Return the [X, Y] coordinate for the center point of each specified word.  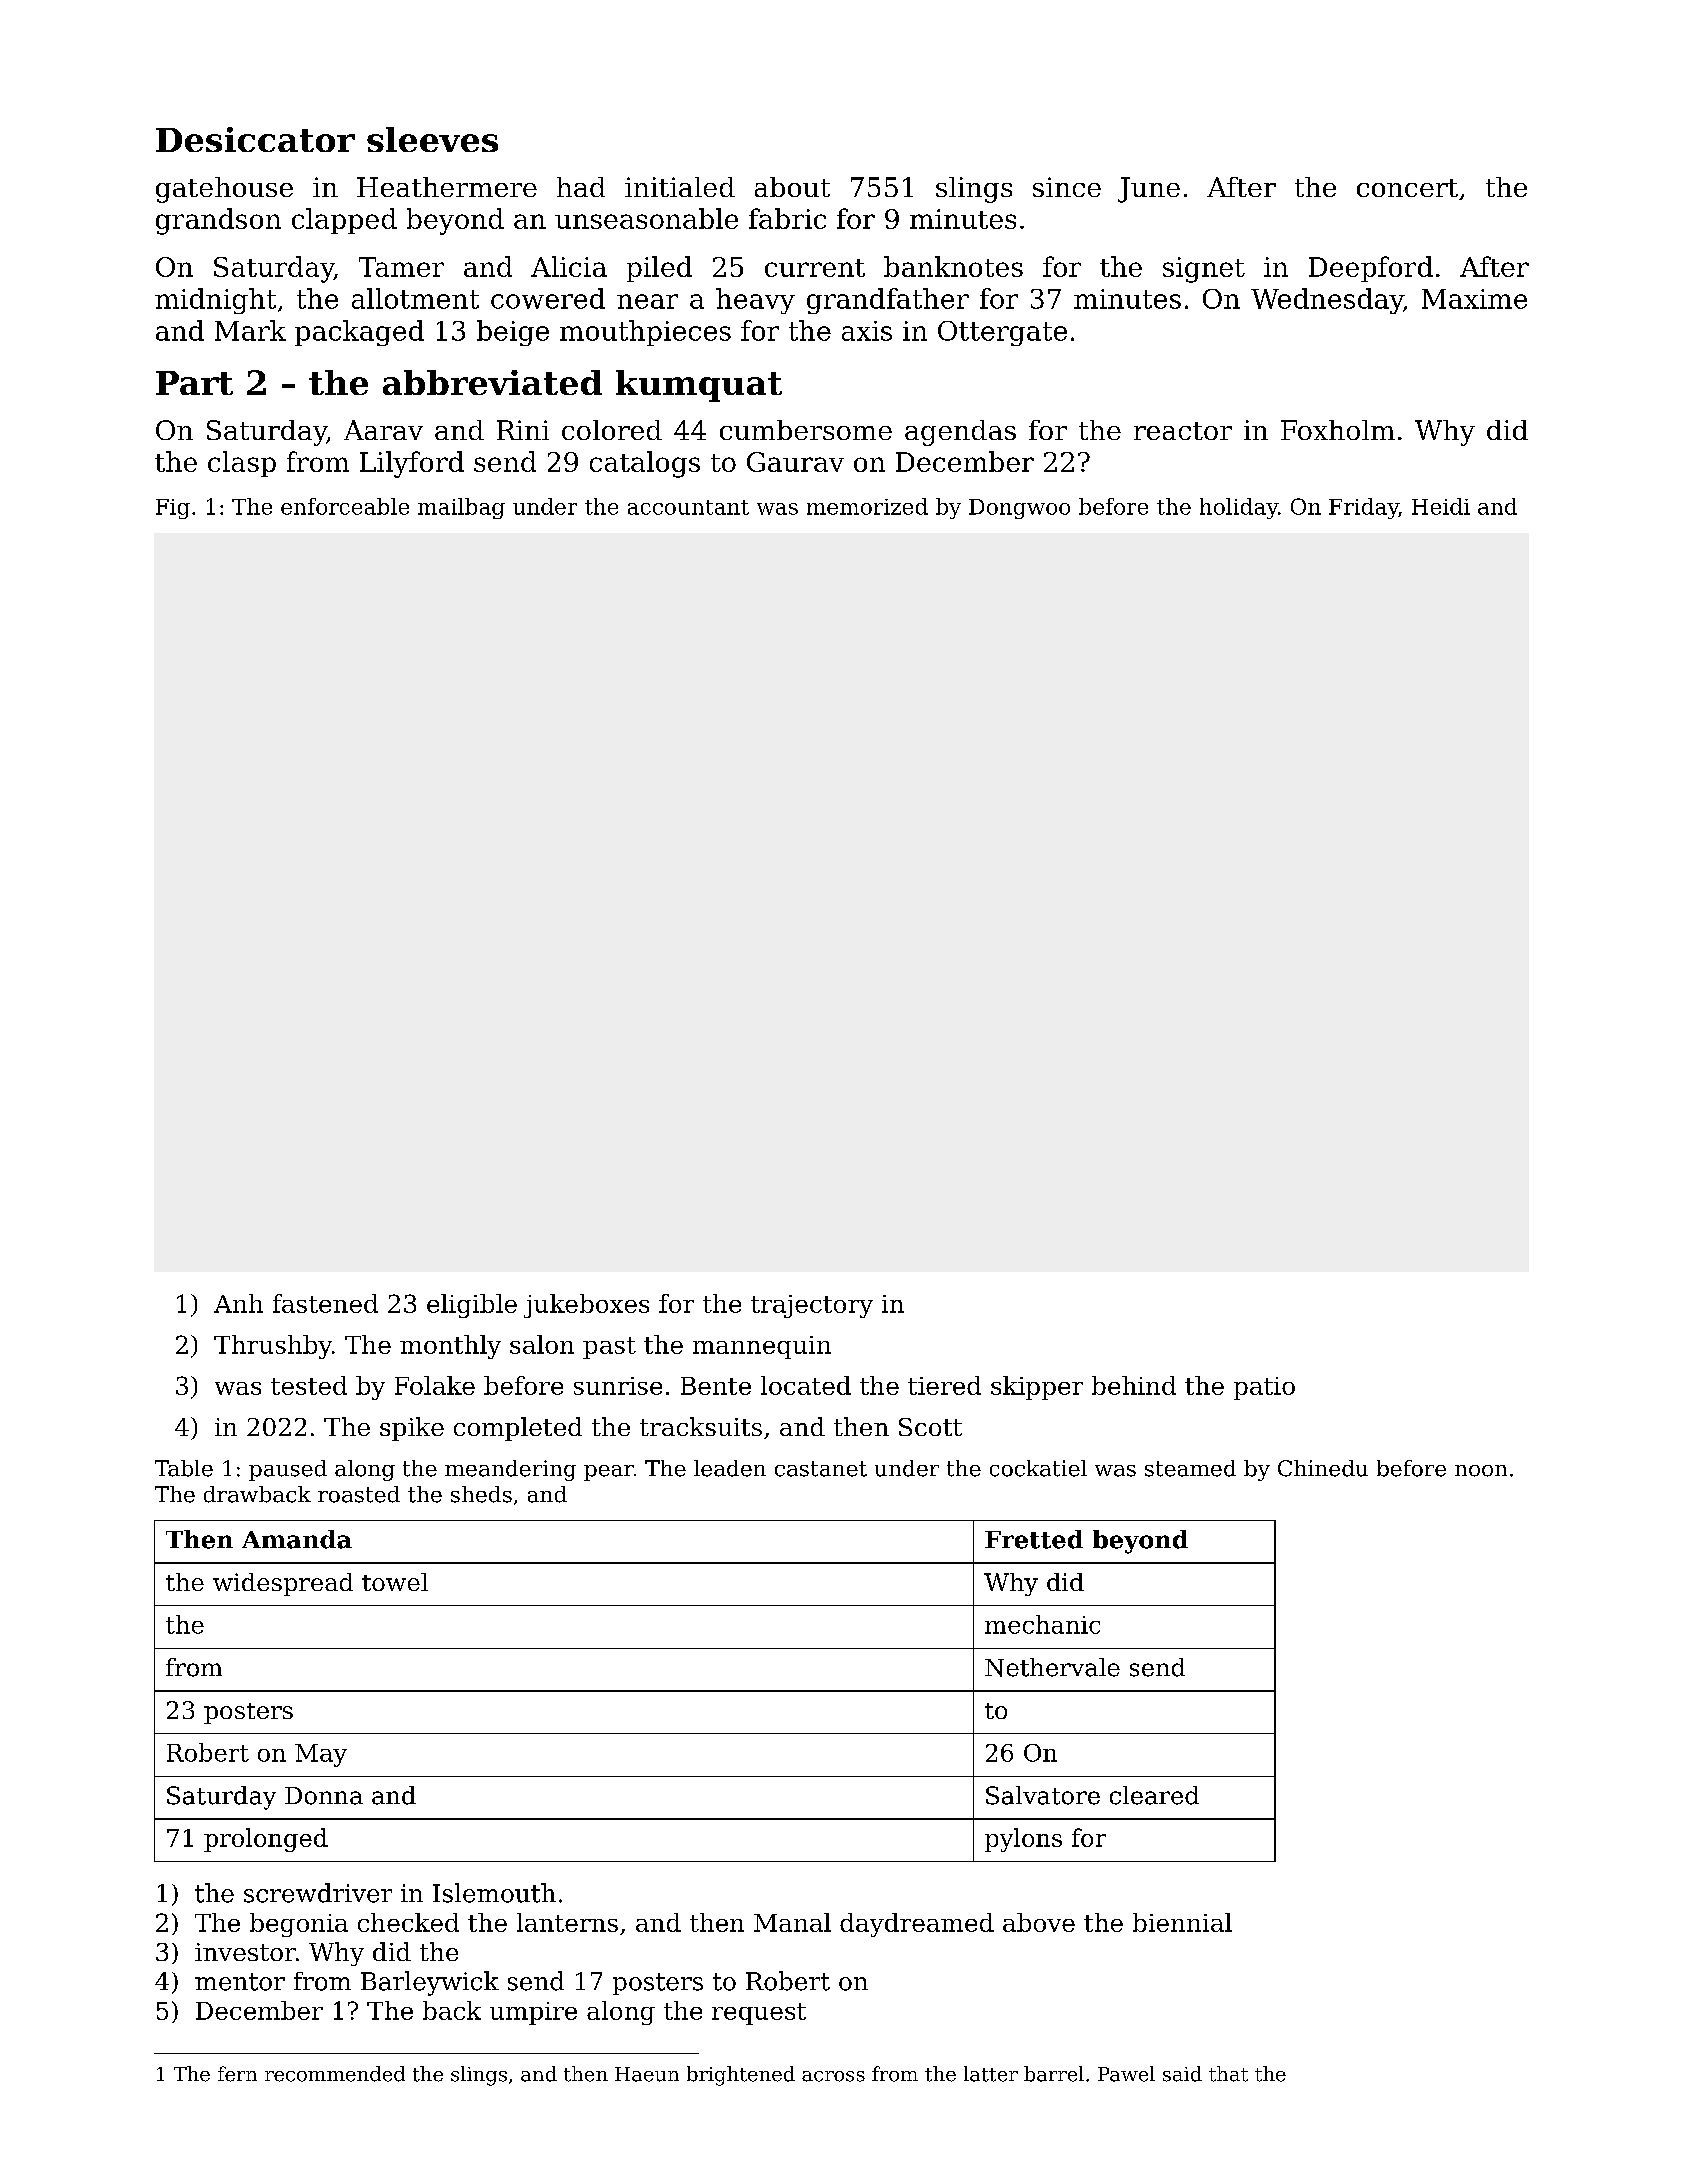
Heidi [1441, 506]
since [1067, 187]
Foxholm [1338, 430]
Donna [324, 1796]
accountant [688, 507]
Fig [173, 509]
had [581, 187]
